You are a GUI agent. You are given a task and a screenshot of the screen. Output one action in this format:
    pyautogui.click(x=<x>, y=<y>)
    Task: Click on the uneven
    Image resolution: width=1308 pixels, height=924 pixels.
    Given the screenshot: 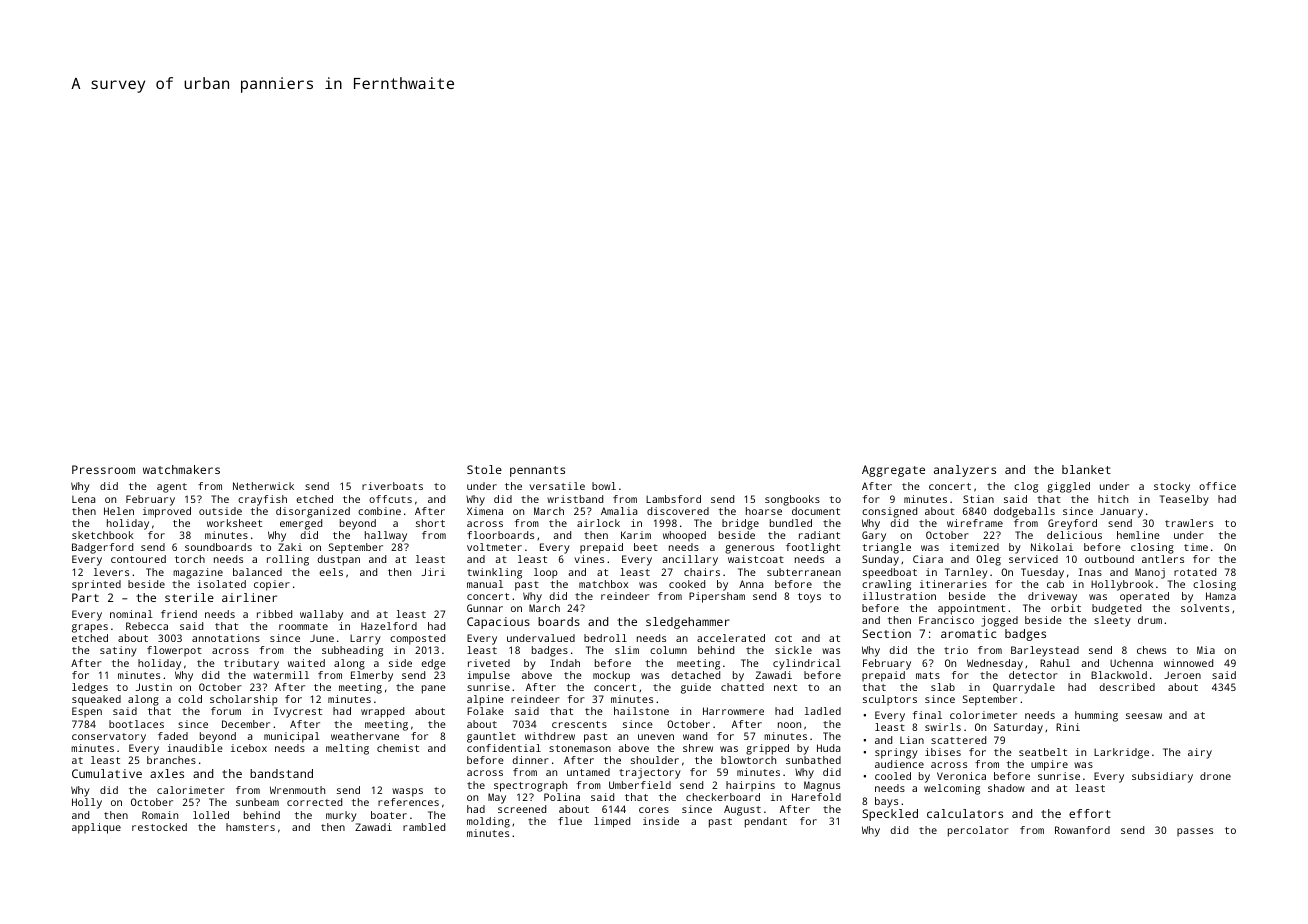 What is the action you would take?
    pyautogui.click(x=656, y=737)
